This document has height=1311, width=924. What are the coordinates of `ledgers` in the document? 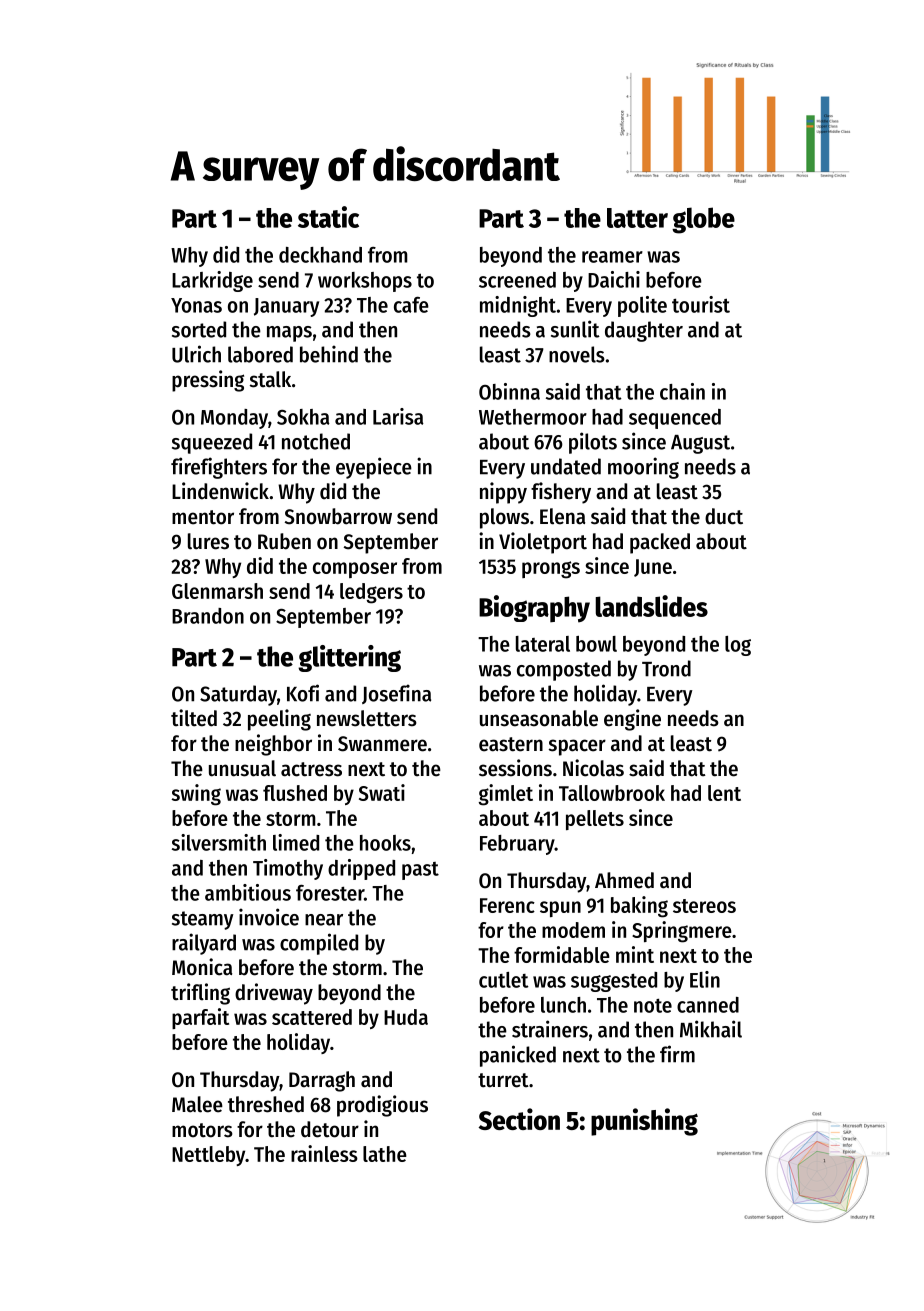 It's located at (371, 593).
